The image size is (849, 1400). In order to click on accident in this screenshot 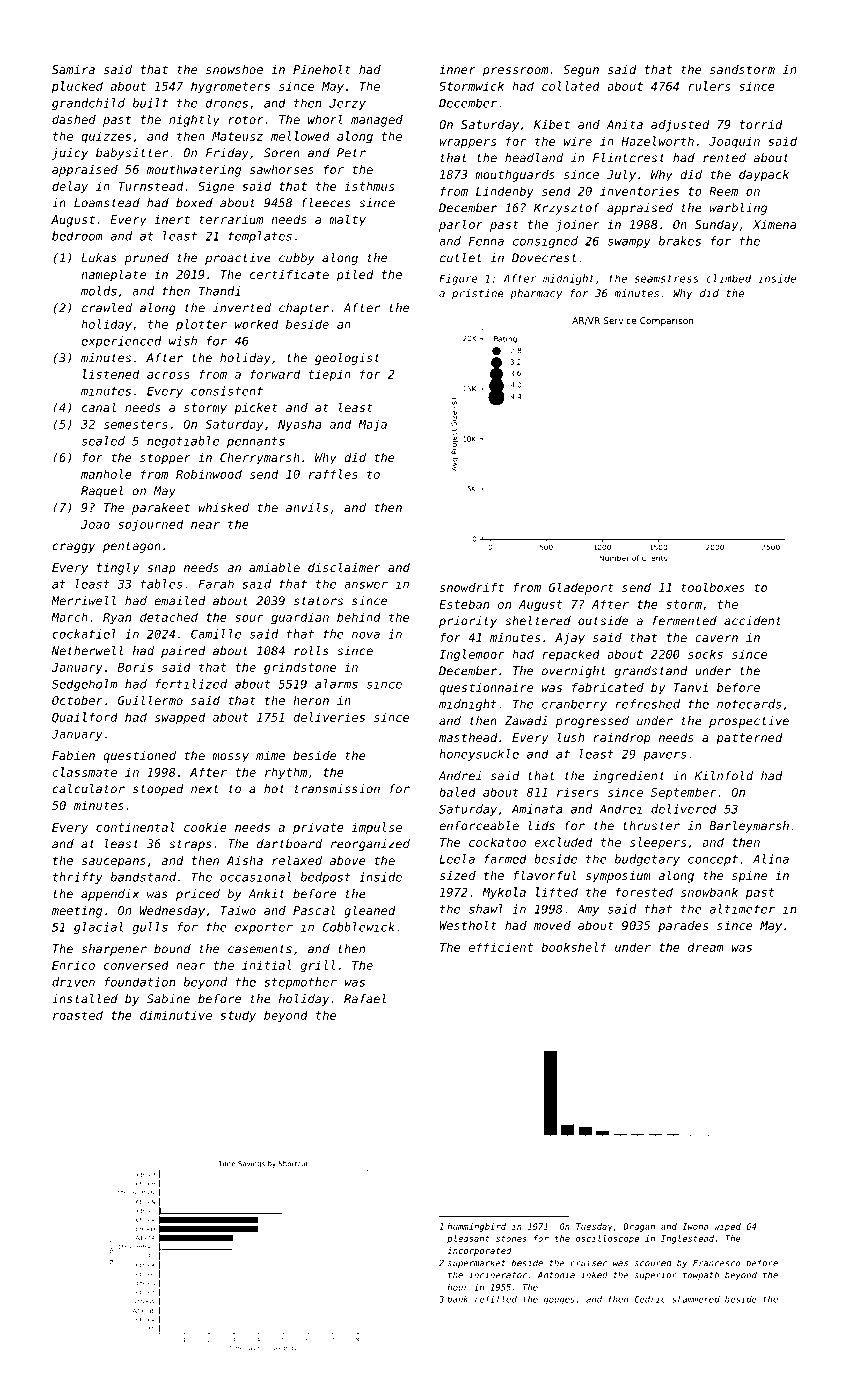, I will do `click(752, 621)`.
